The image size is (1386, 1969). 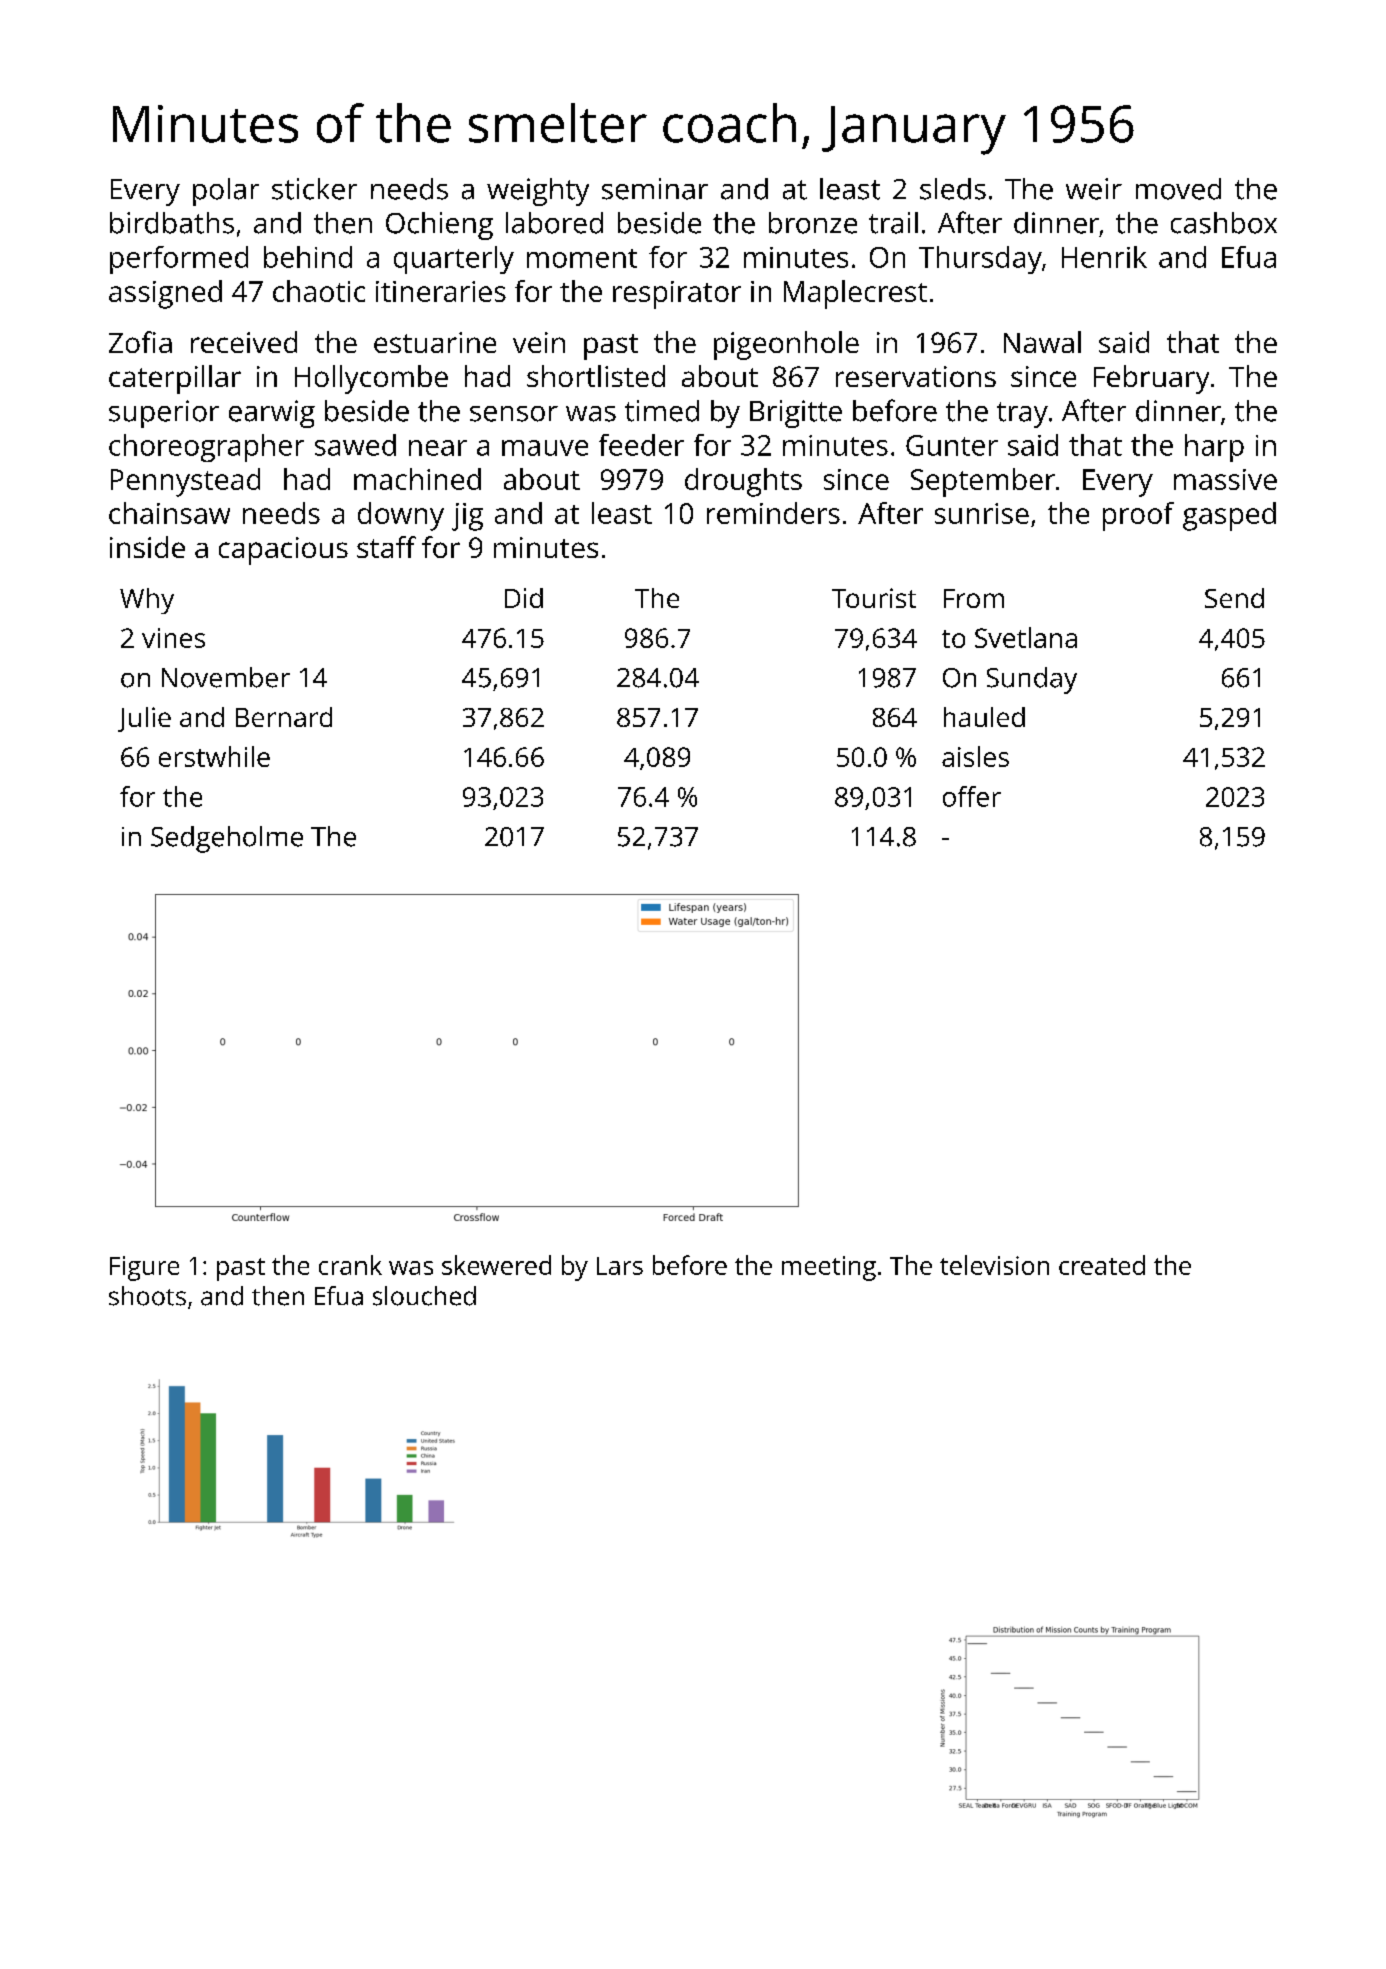 What do you see at coordinates (786, 345) in the screenshot?
I see `pigeonhole` at bounding box center [786, 345].
